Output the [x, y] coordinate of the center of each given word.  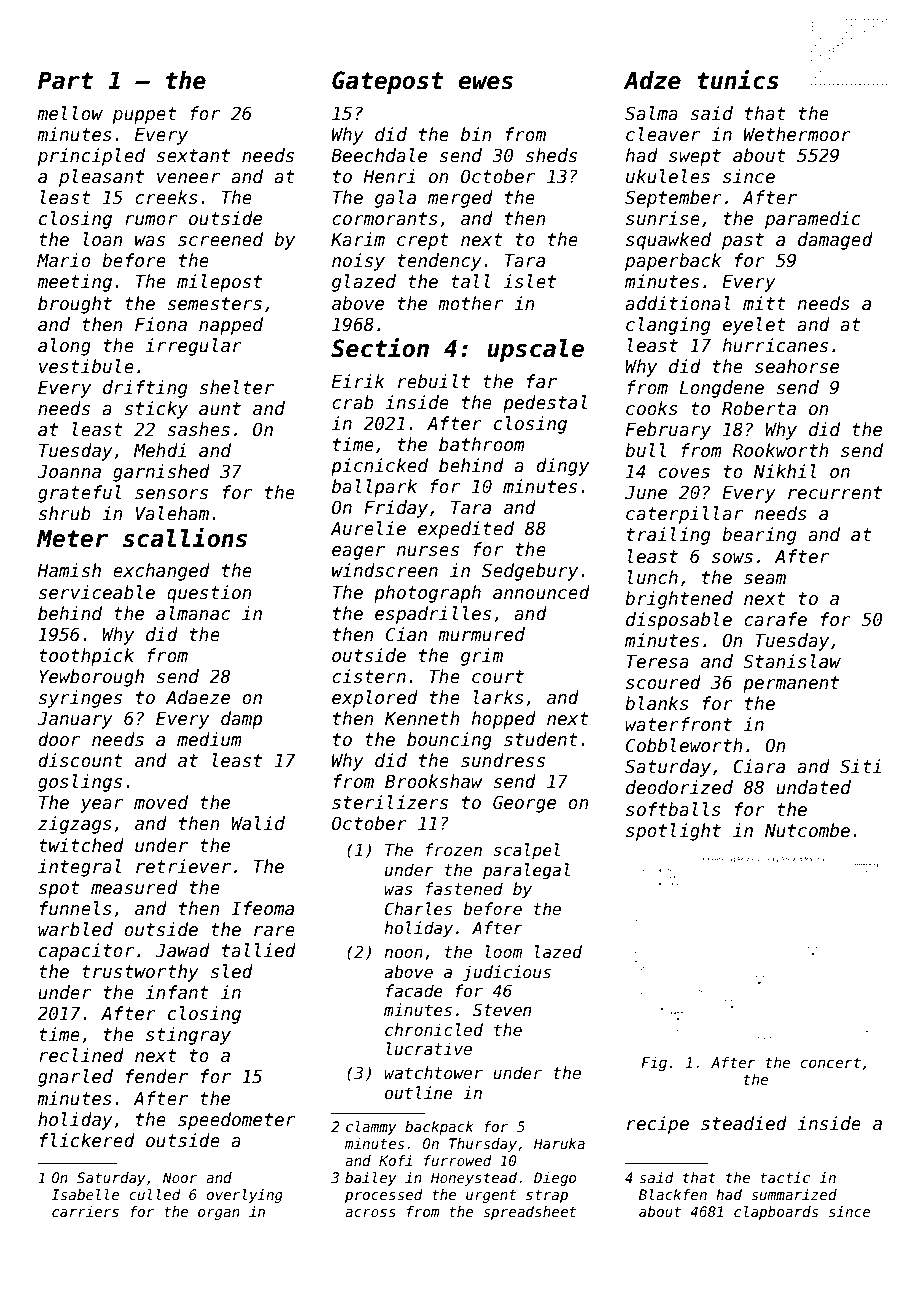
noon [403, 953]
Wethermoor [797, 134]
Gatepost [388, 82]
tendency [440, 262]
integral [79, 868]
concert [830, 1062]
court [498, 677]
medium [209, 739]
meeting [74, 283]
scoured [663, 682]
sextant [193, 156]
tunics [738, 80]
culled [155, 1194]
